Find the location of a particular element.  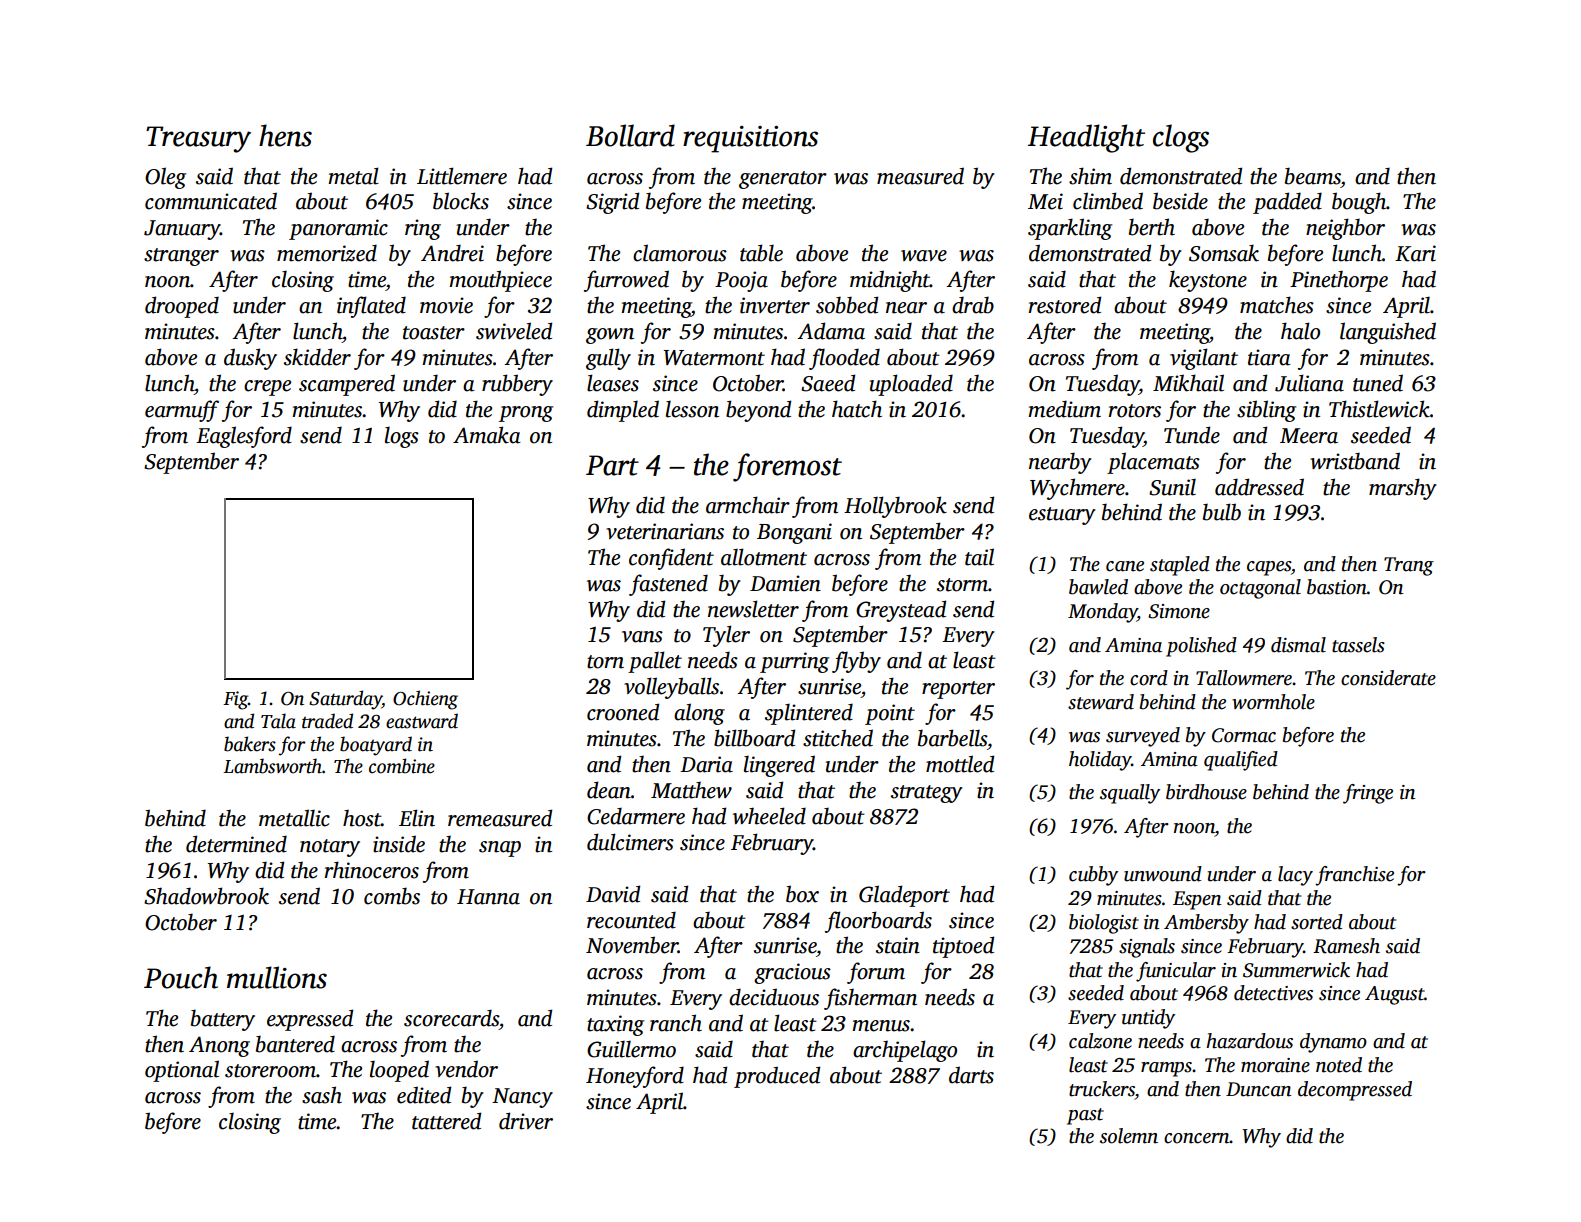

Treasury is located at coordinates (198, 139).
